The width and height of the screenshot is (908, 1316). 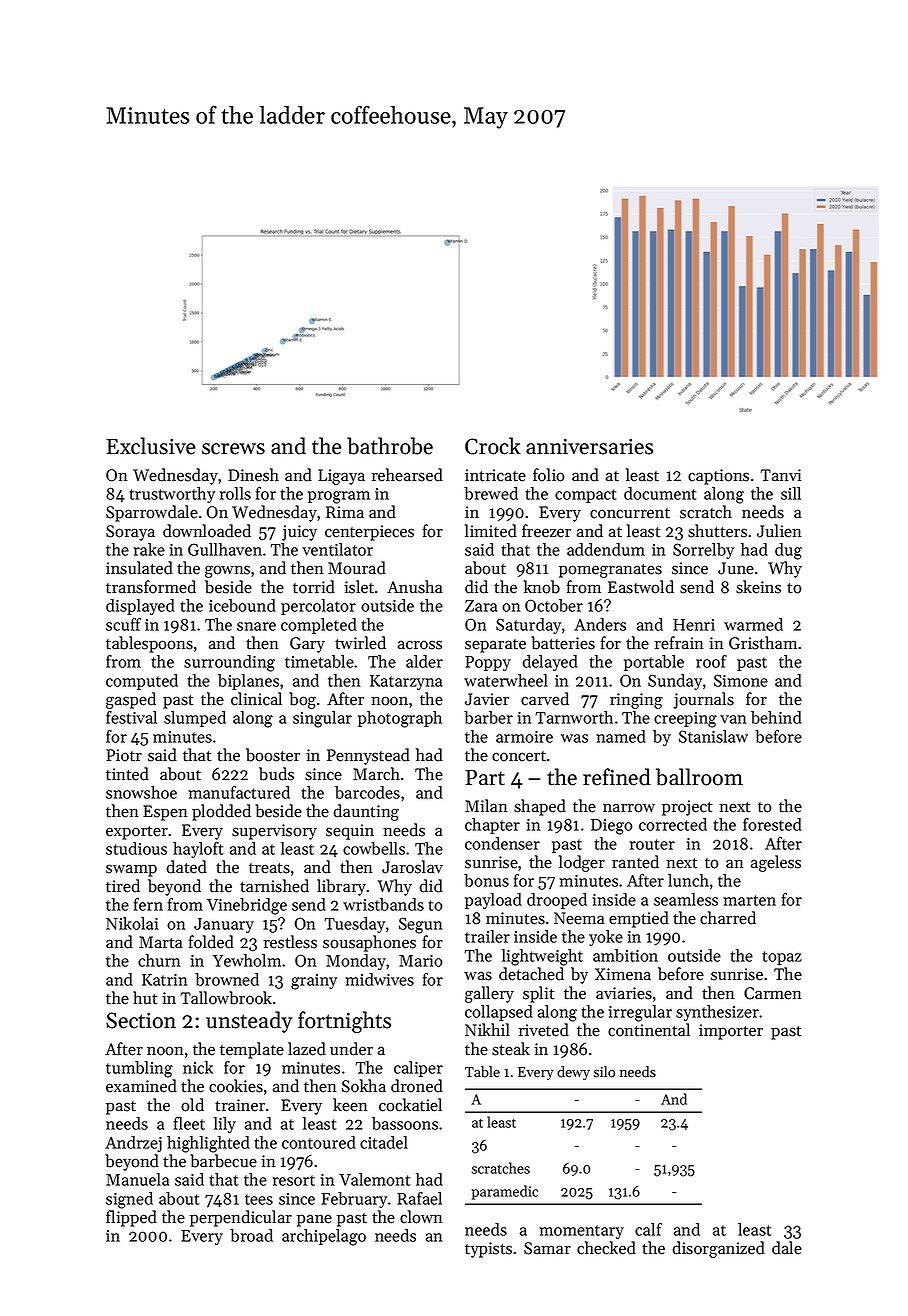 I want to click on Anusha, so click(x=415, y=587).
